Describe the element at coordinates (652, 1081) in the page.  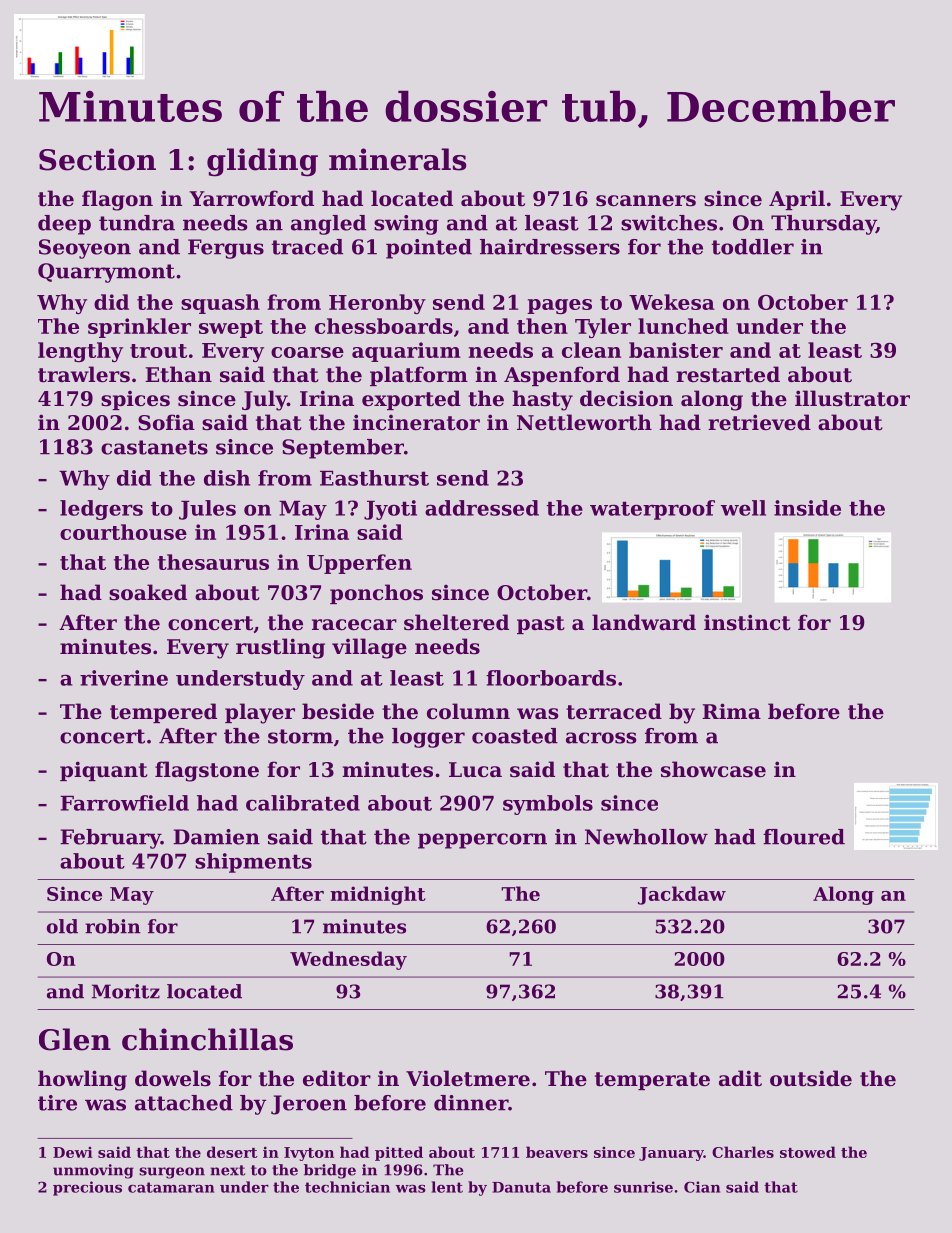
I see `temperate` at that location.
